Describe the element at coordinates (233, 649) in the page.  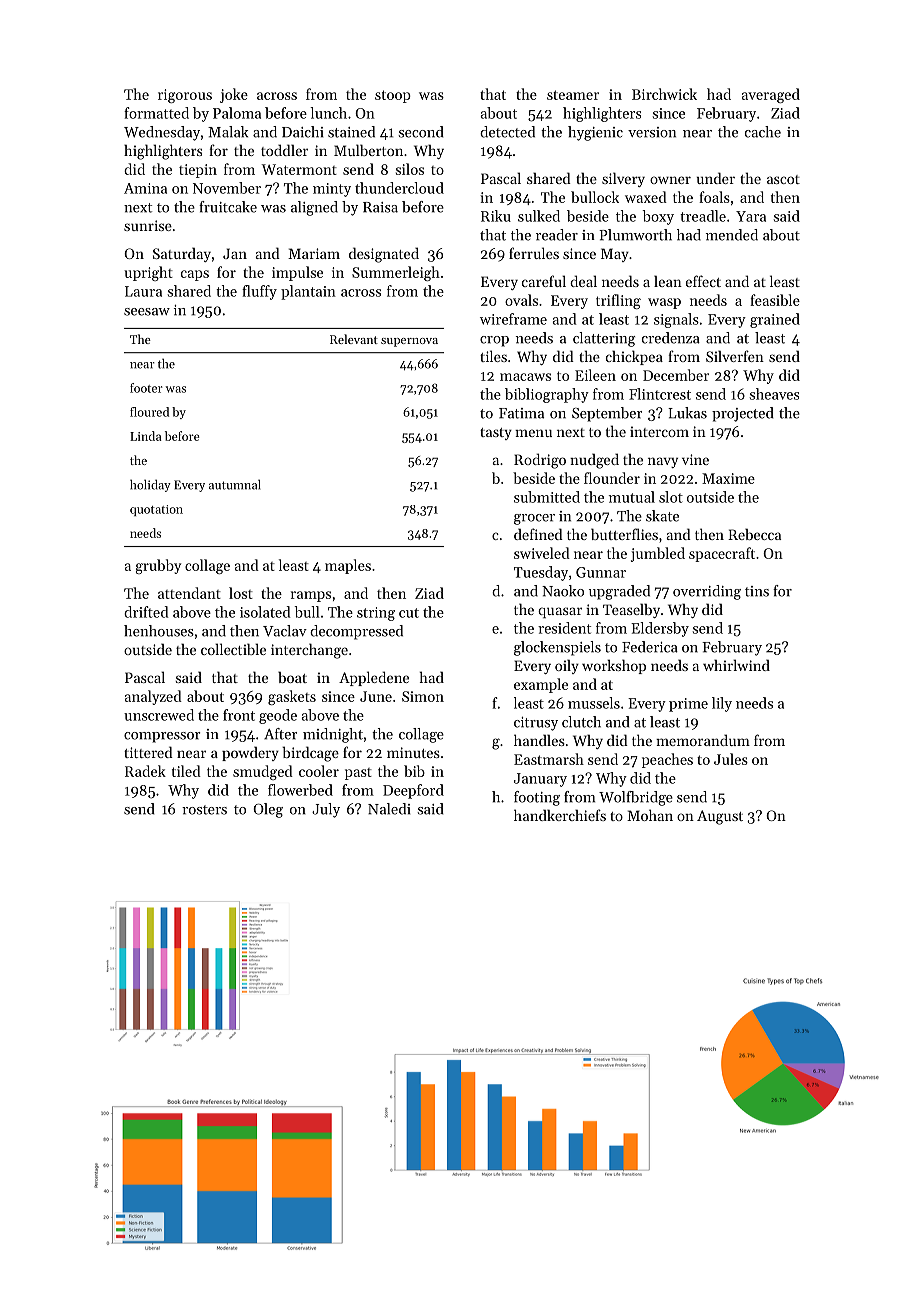
I see `collectible` at that location.
